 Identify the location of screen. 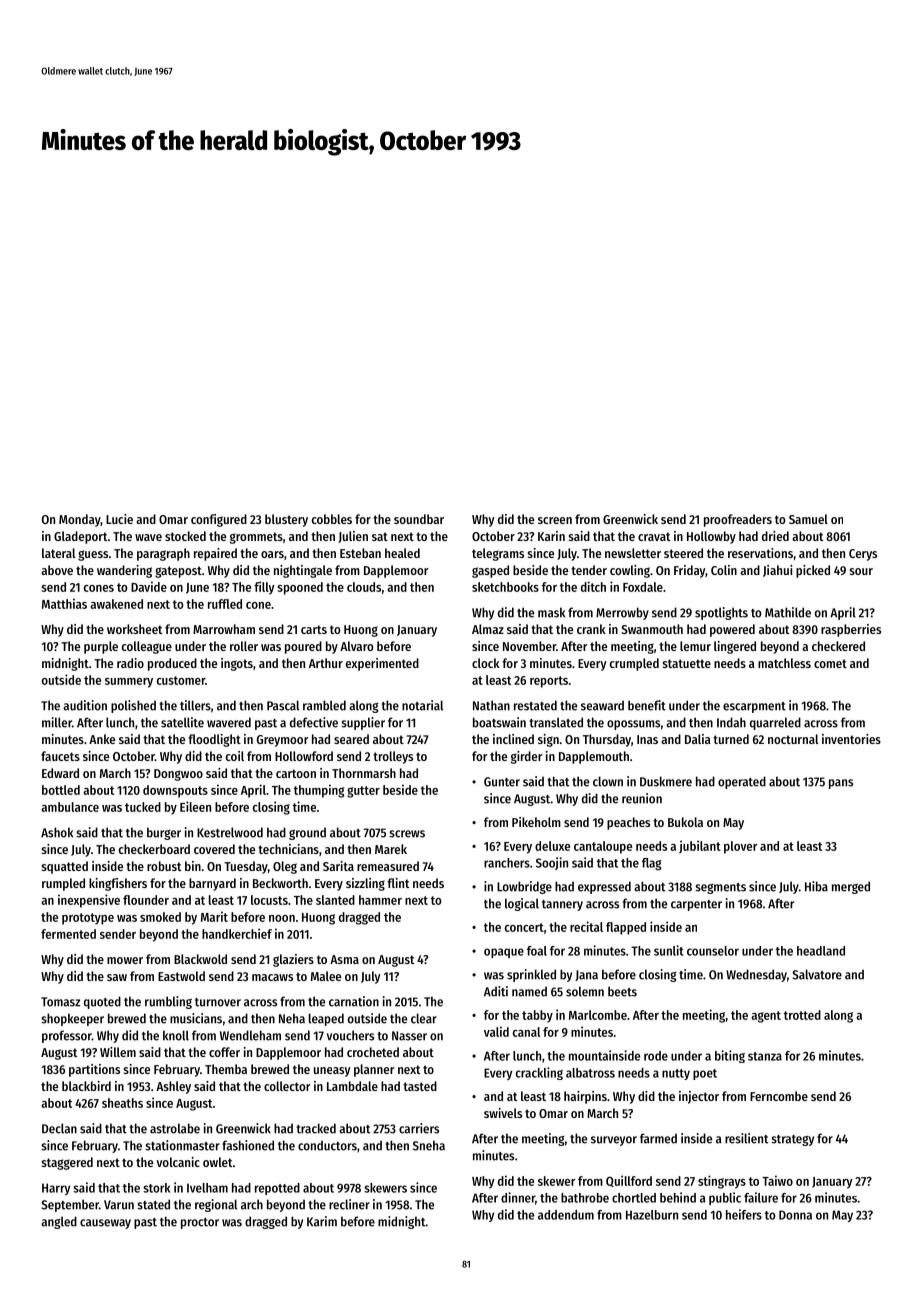
(555, 520).
